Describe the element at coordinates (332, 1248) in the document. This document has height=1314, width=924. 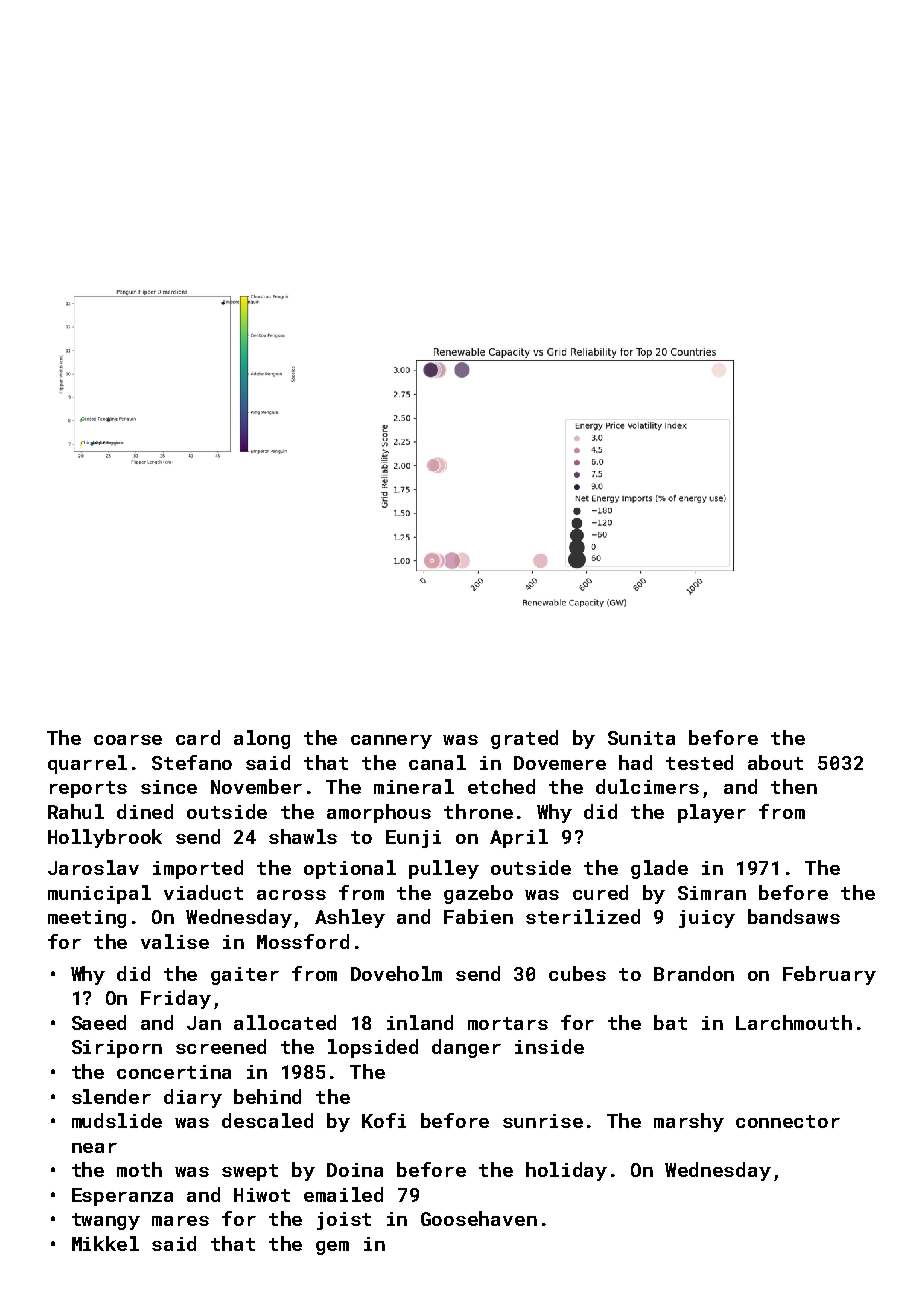
I see `gem` at that location.
